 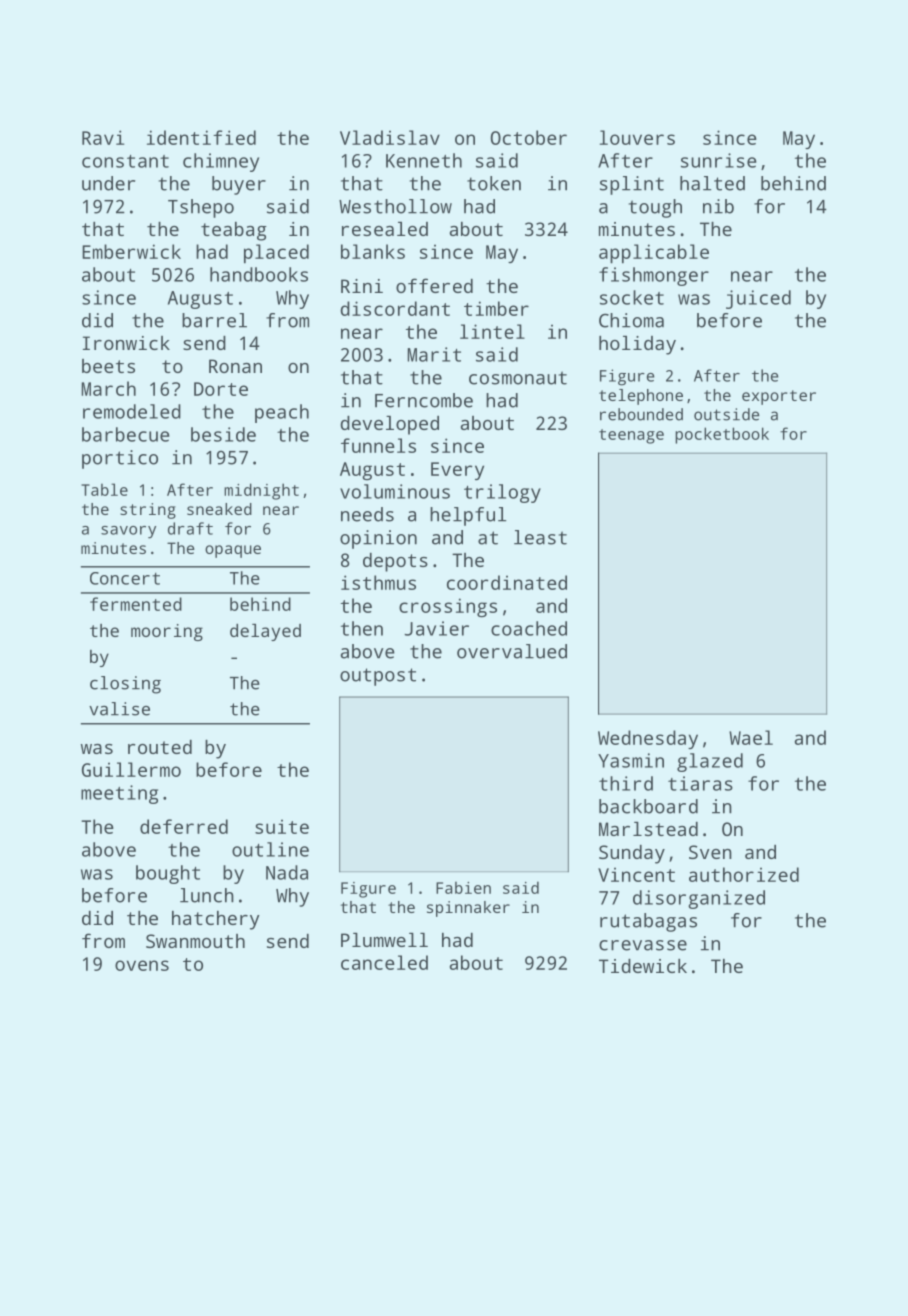 What do you see at coordinates (722, 435) in the screenshot?
I see `pocketbook` at bounding box center [722, 435].
